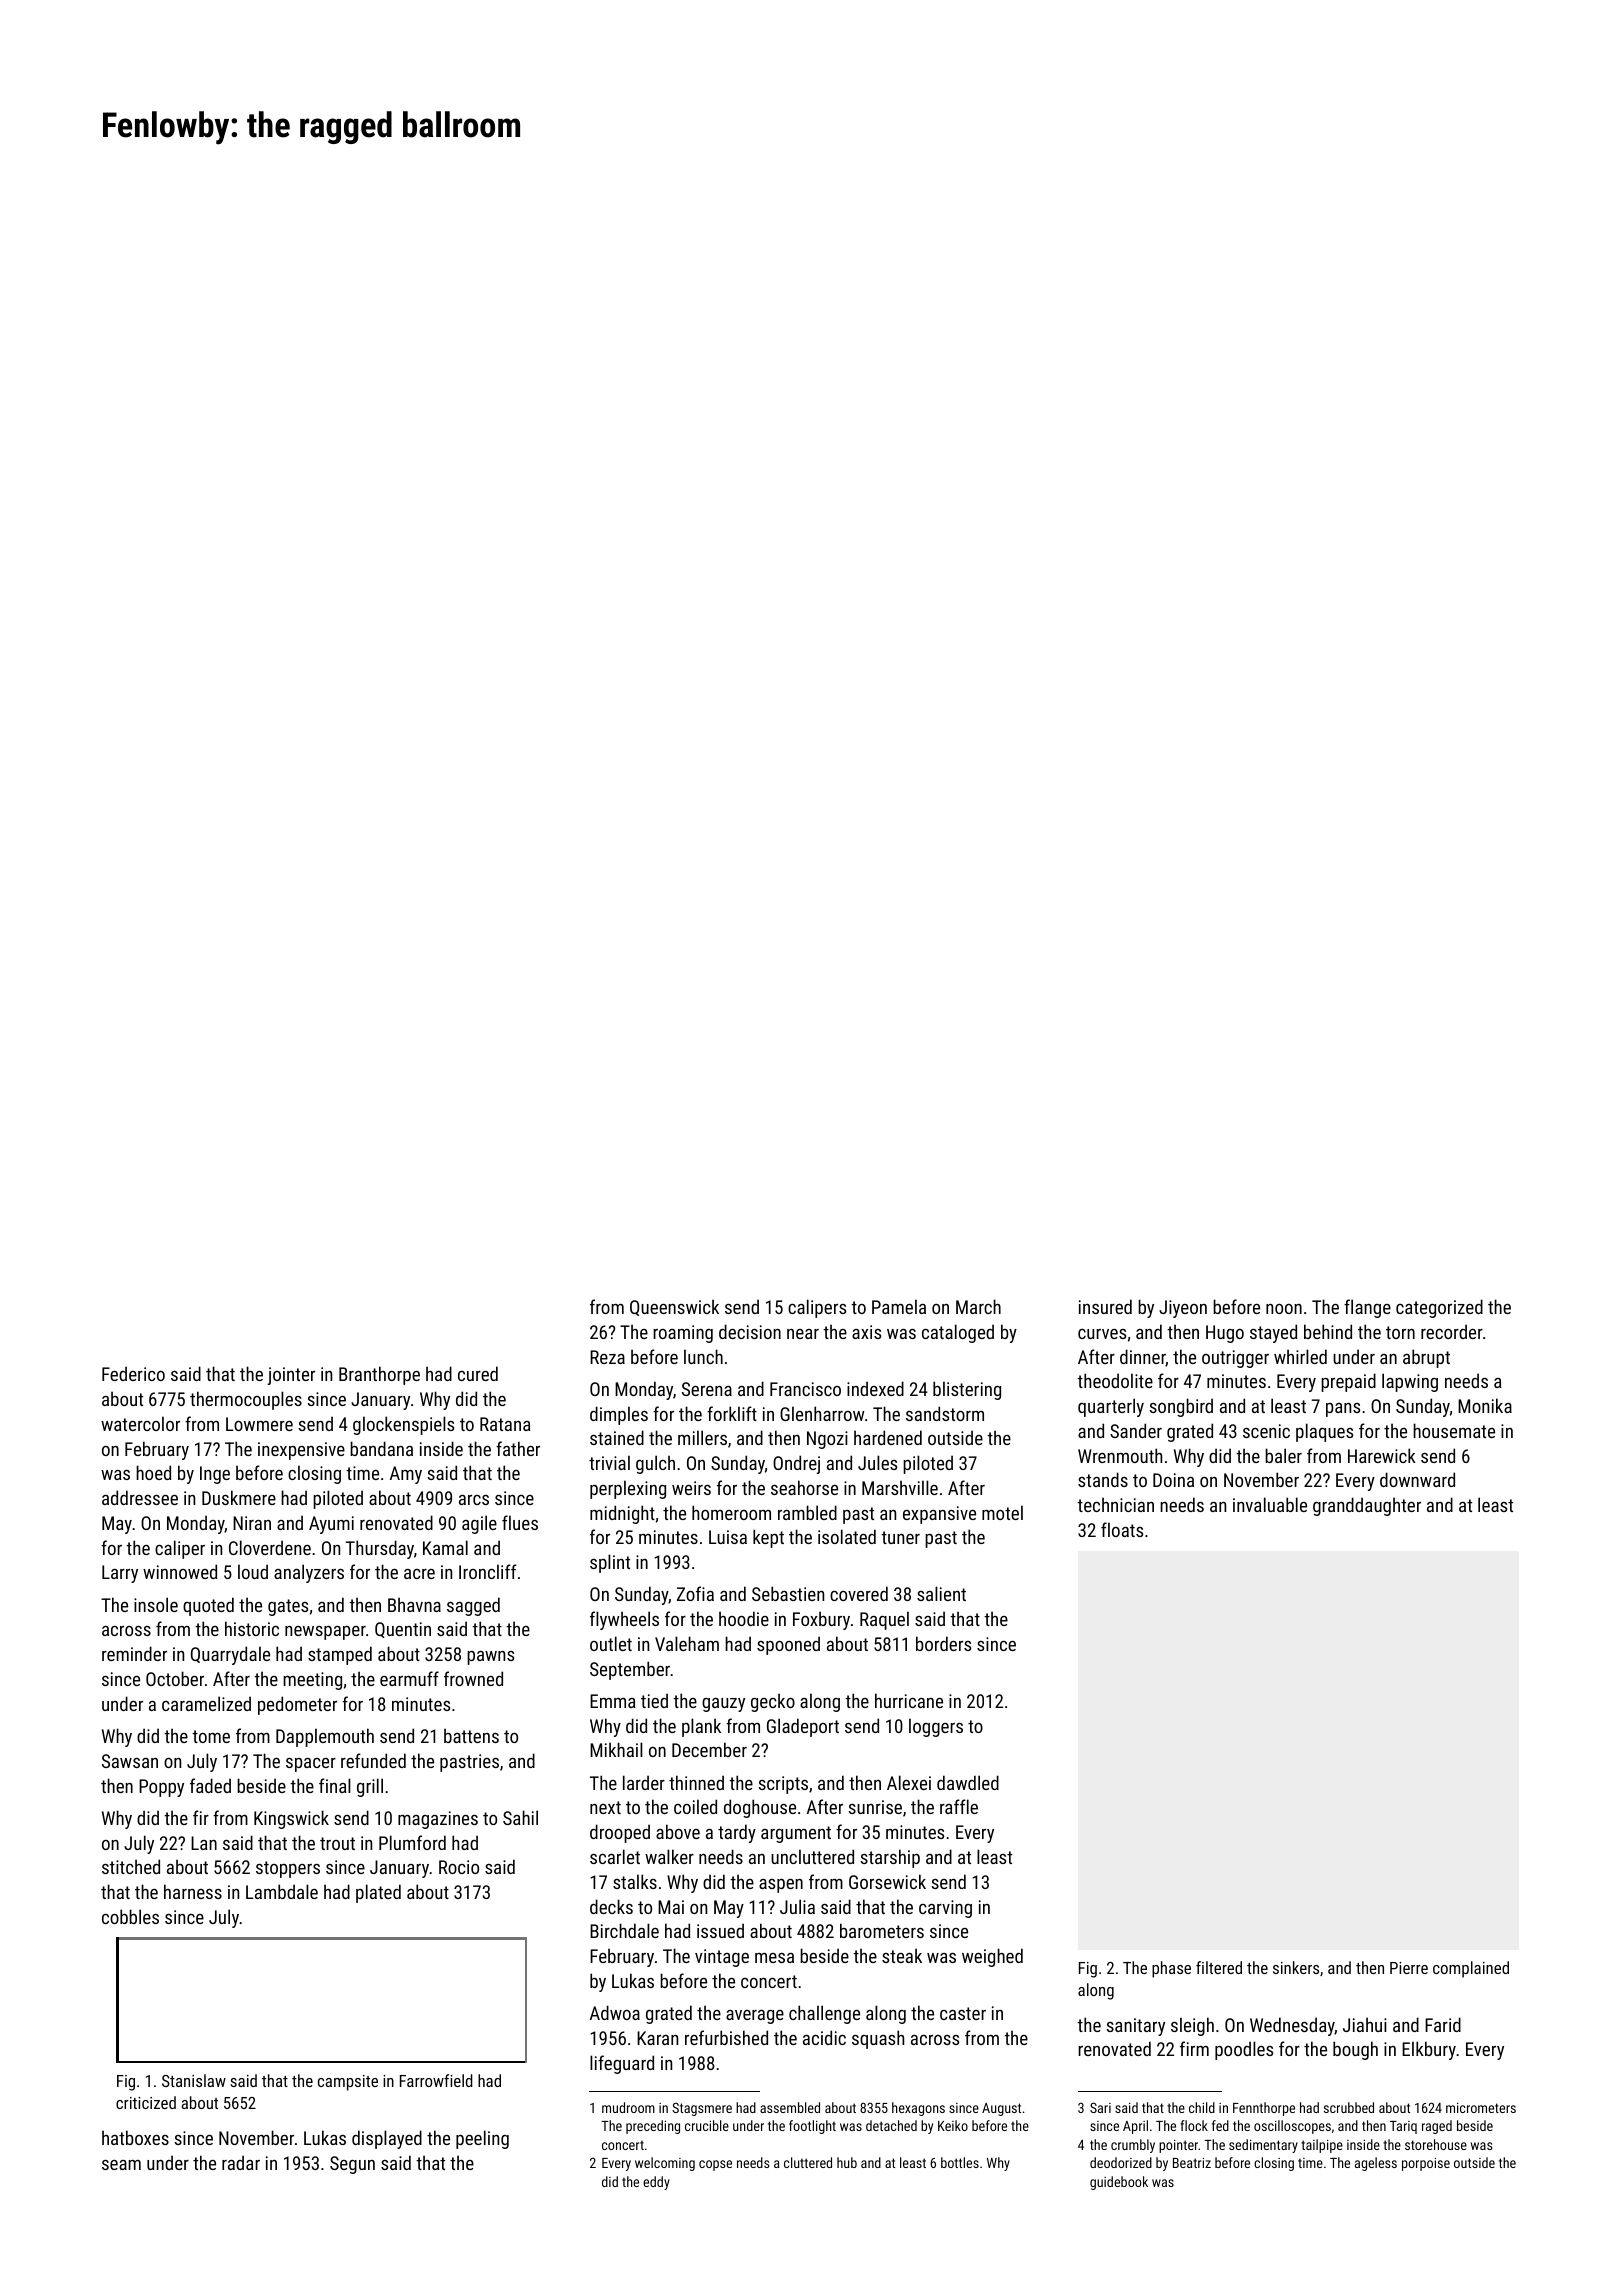  Describe the element at coordinates (291, 1376) in the screenshot. I see `jointer` at that location.
